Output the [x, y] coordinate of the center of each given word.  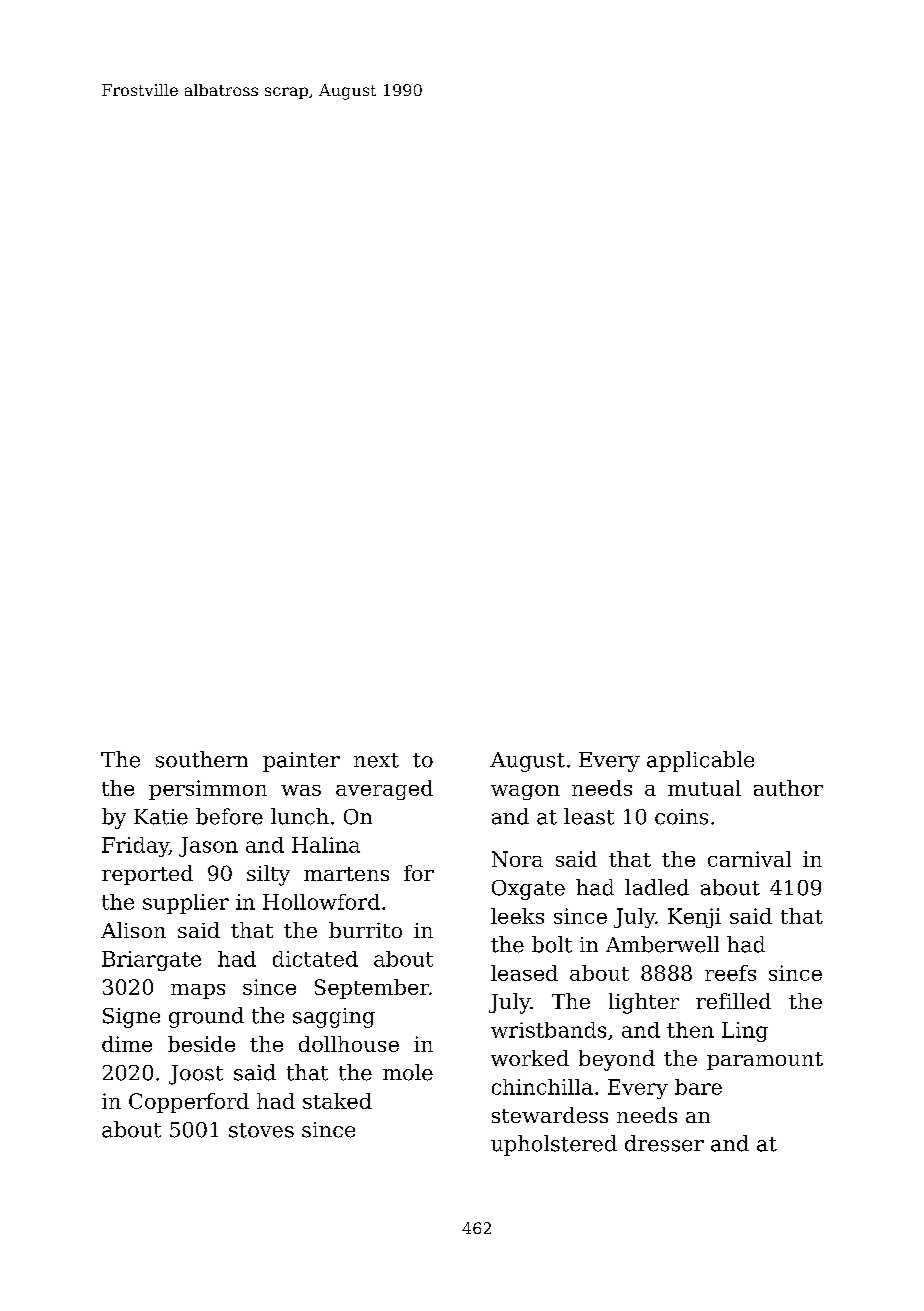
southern [202, 759]
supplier [186, 904]
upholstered [554, 1145]
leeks [517, 916]
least [589, 816]
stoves [261, 1130]
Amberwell [662, 944]
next [376, 760]
